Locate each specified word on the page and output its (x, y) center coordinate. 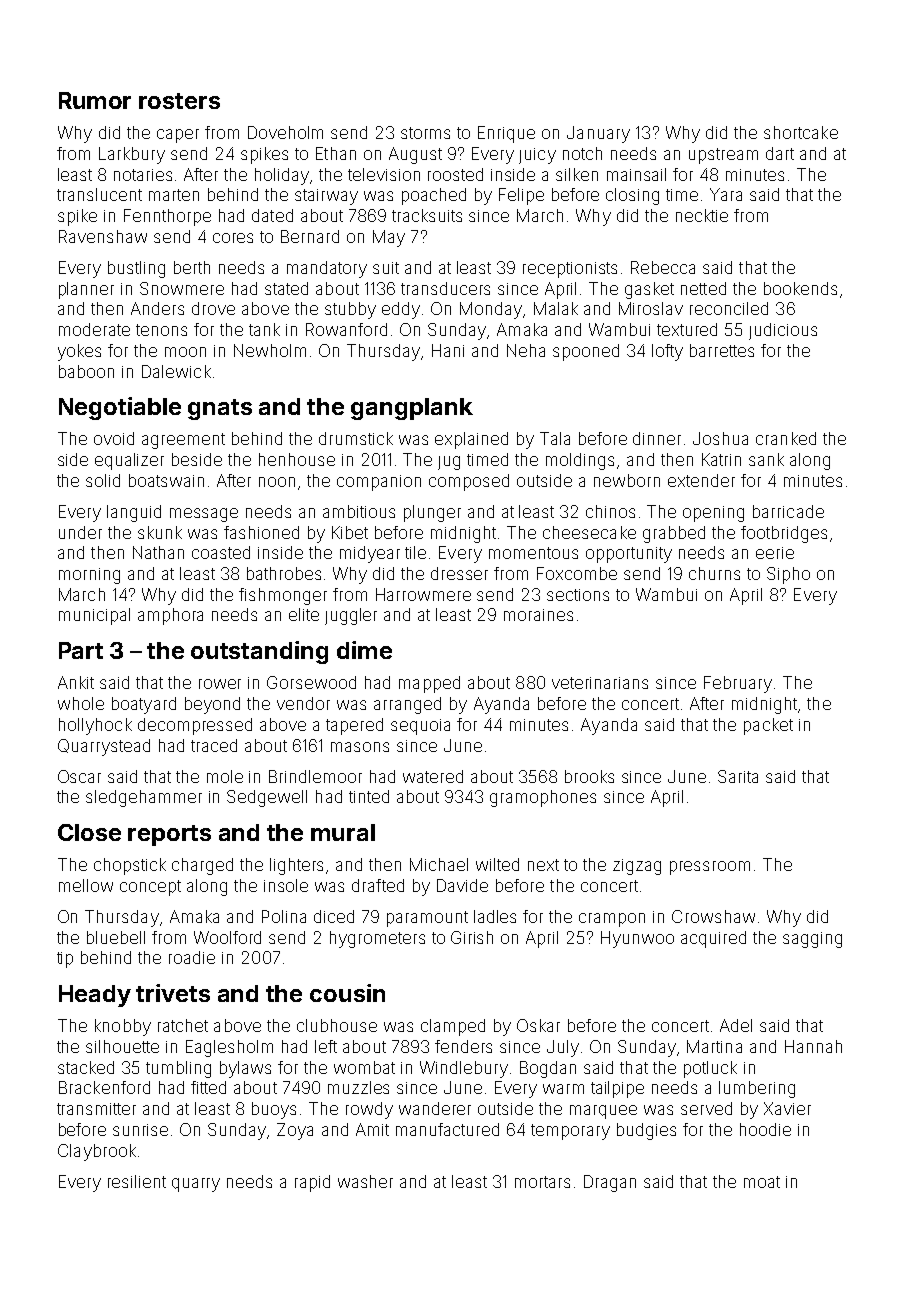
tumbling (178, 1069)
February (738, 684)
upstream (723, 156)
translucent (99, 194)
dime (364, 650)
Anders (157, 308)
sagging (812, 940)
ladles (495, 916)
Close (89, 832)
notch (582, 153)
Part (81, 650)
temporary (570, 1132)
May (389, 238)
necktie (702, 215)
